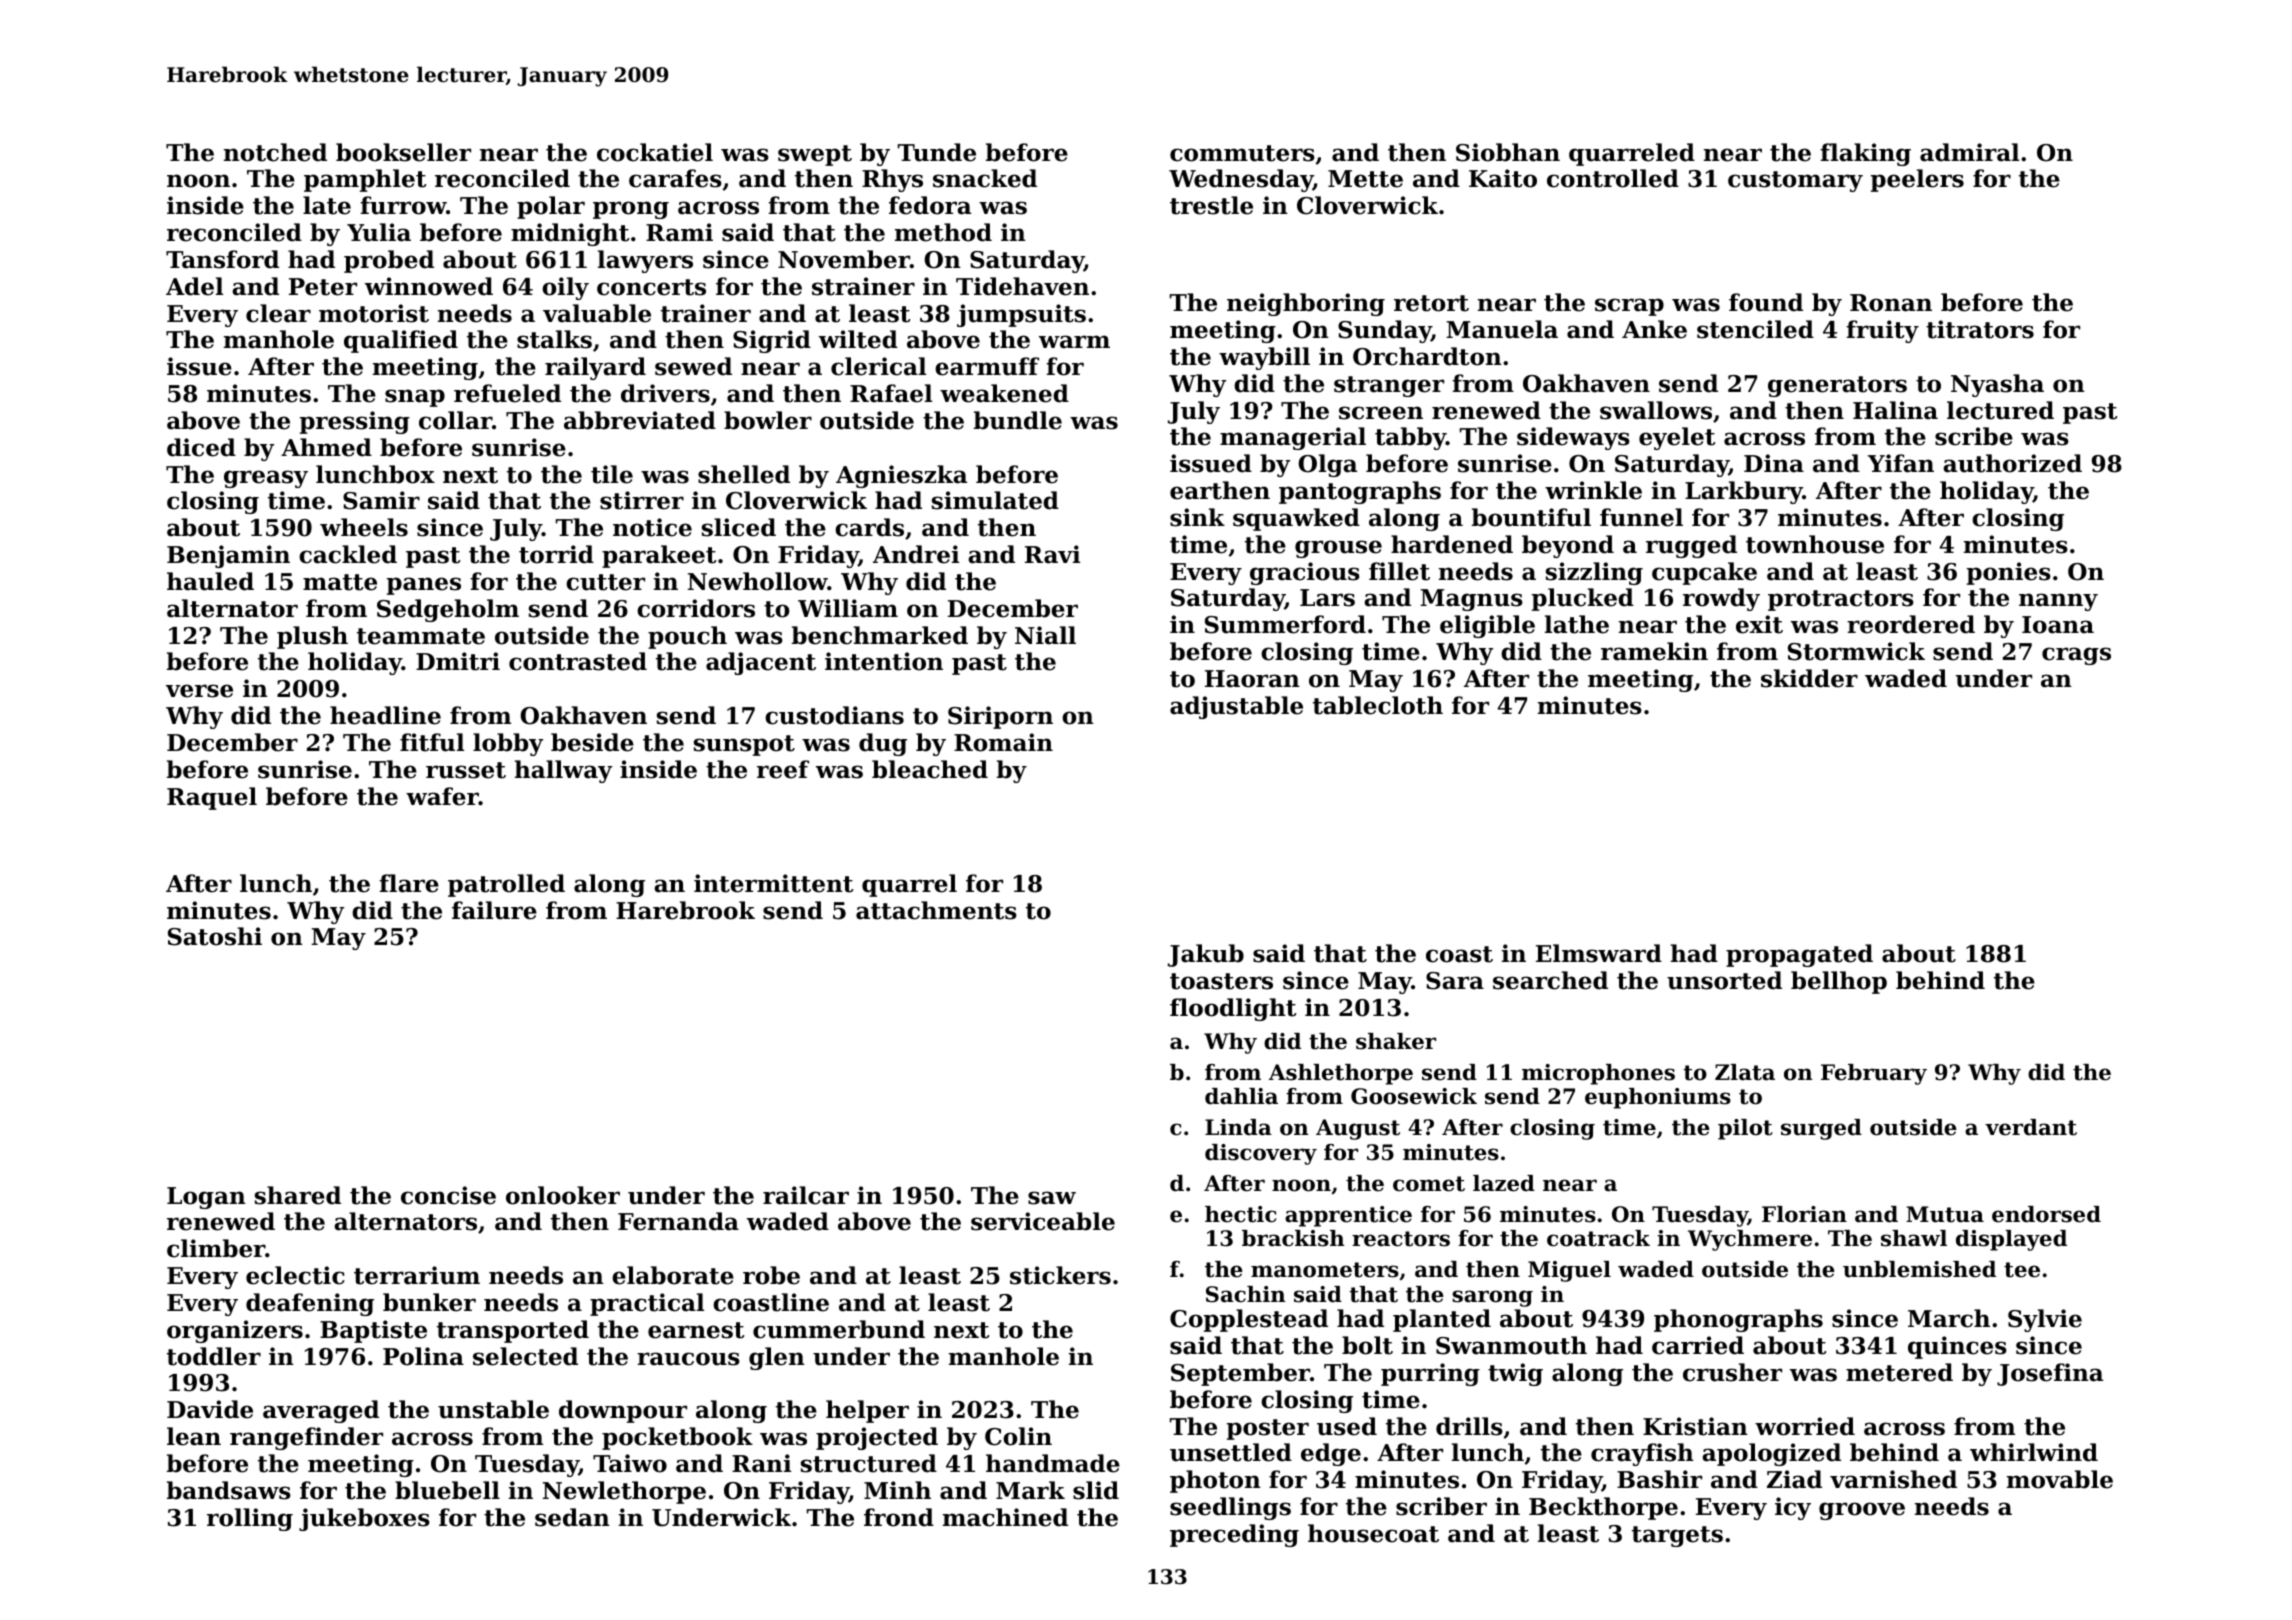 The image size is (2292, 1620). Describe the element at coordinates (381, 500) in the image. I see `Samir` at that location.
